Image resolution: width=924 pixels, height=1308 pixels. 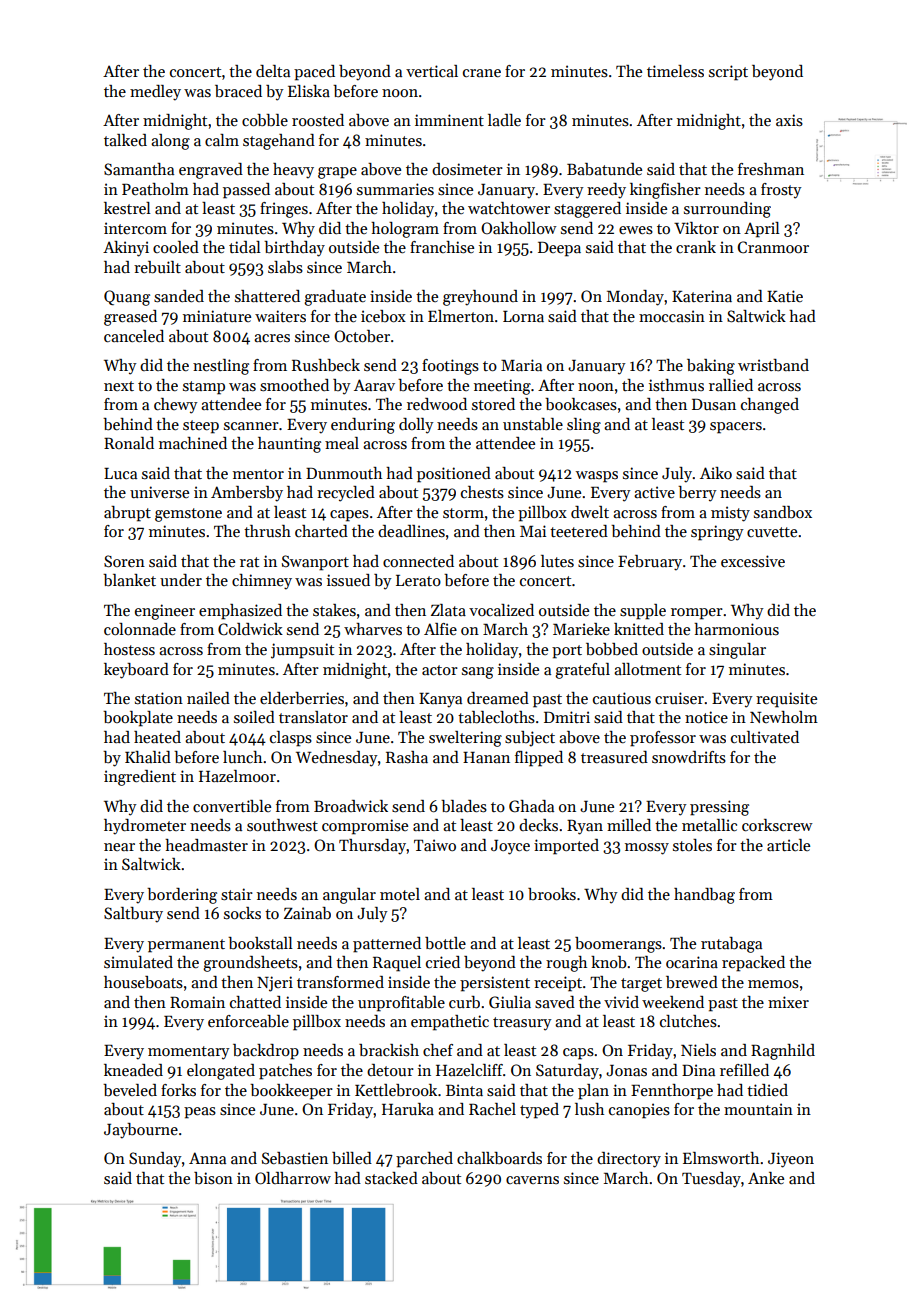 What do you see at coordinates (482, 73) in the image?
I see `crane` at bounding box center [482, 73].
